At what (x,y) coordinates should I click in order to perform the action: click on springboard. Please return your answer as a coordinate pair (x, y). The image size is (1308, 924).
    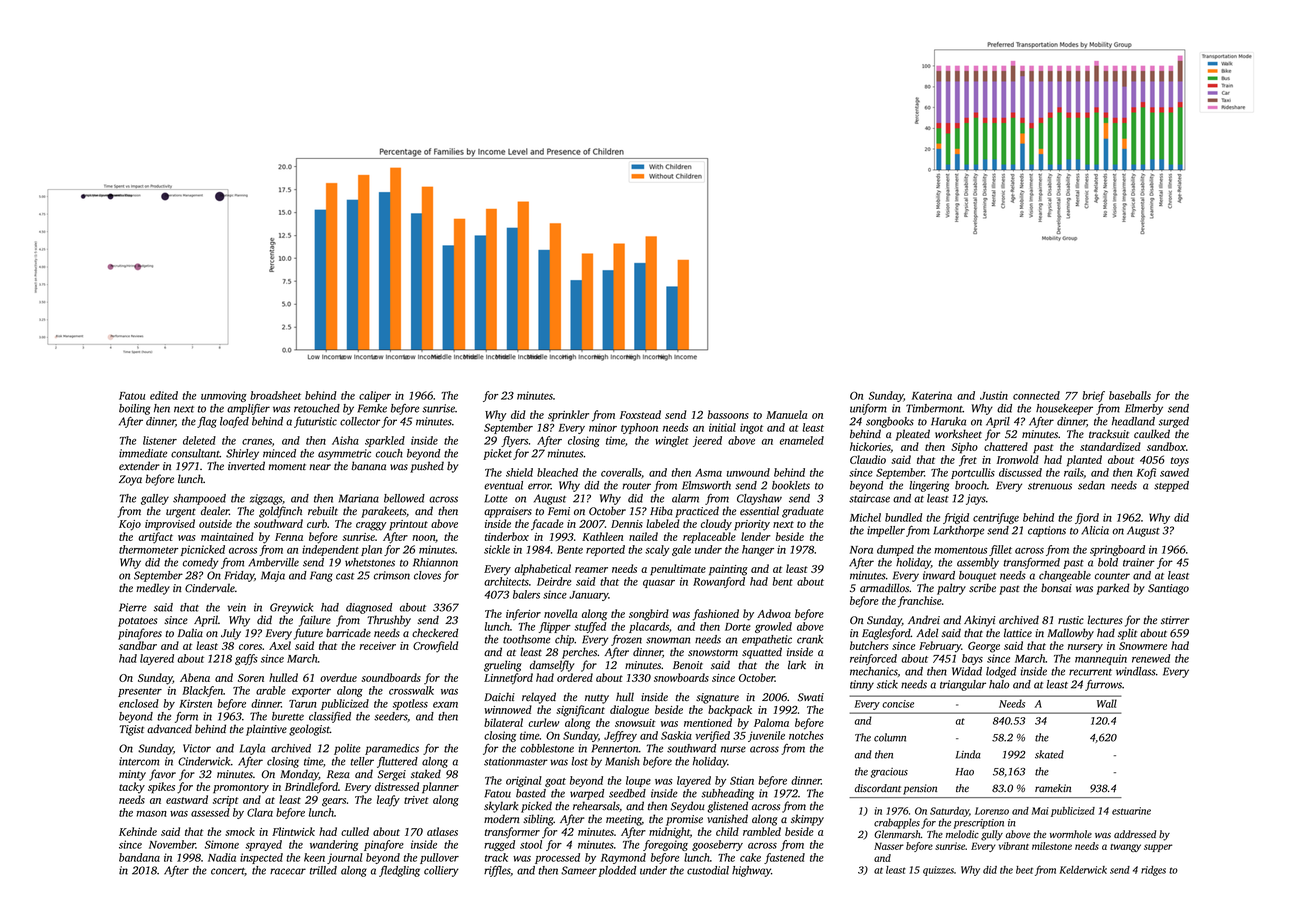
    Looking at the image, I should click on (1117, 550).
